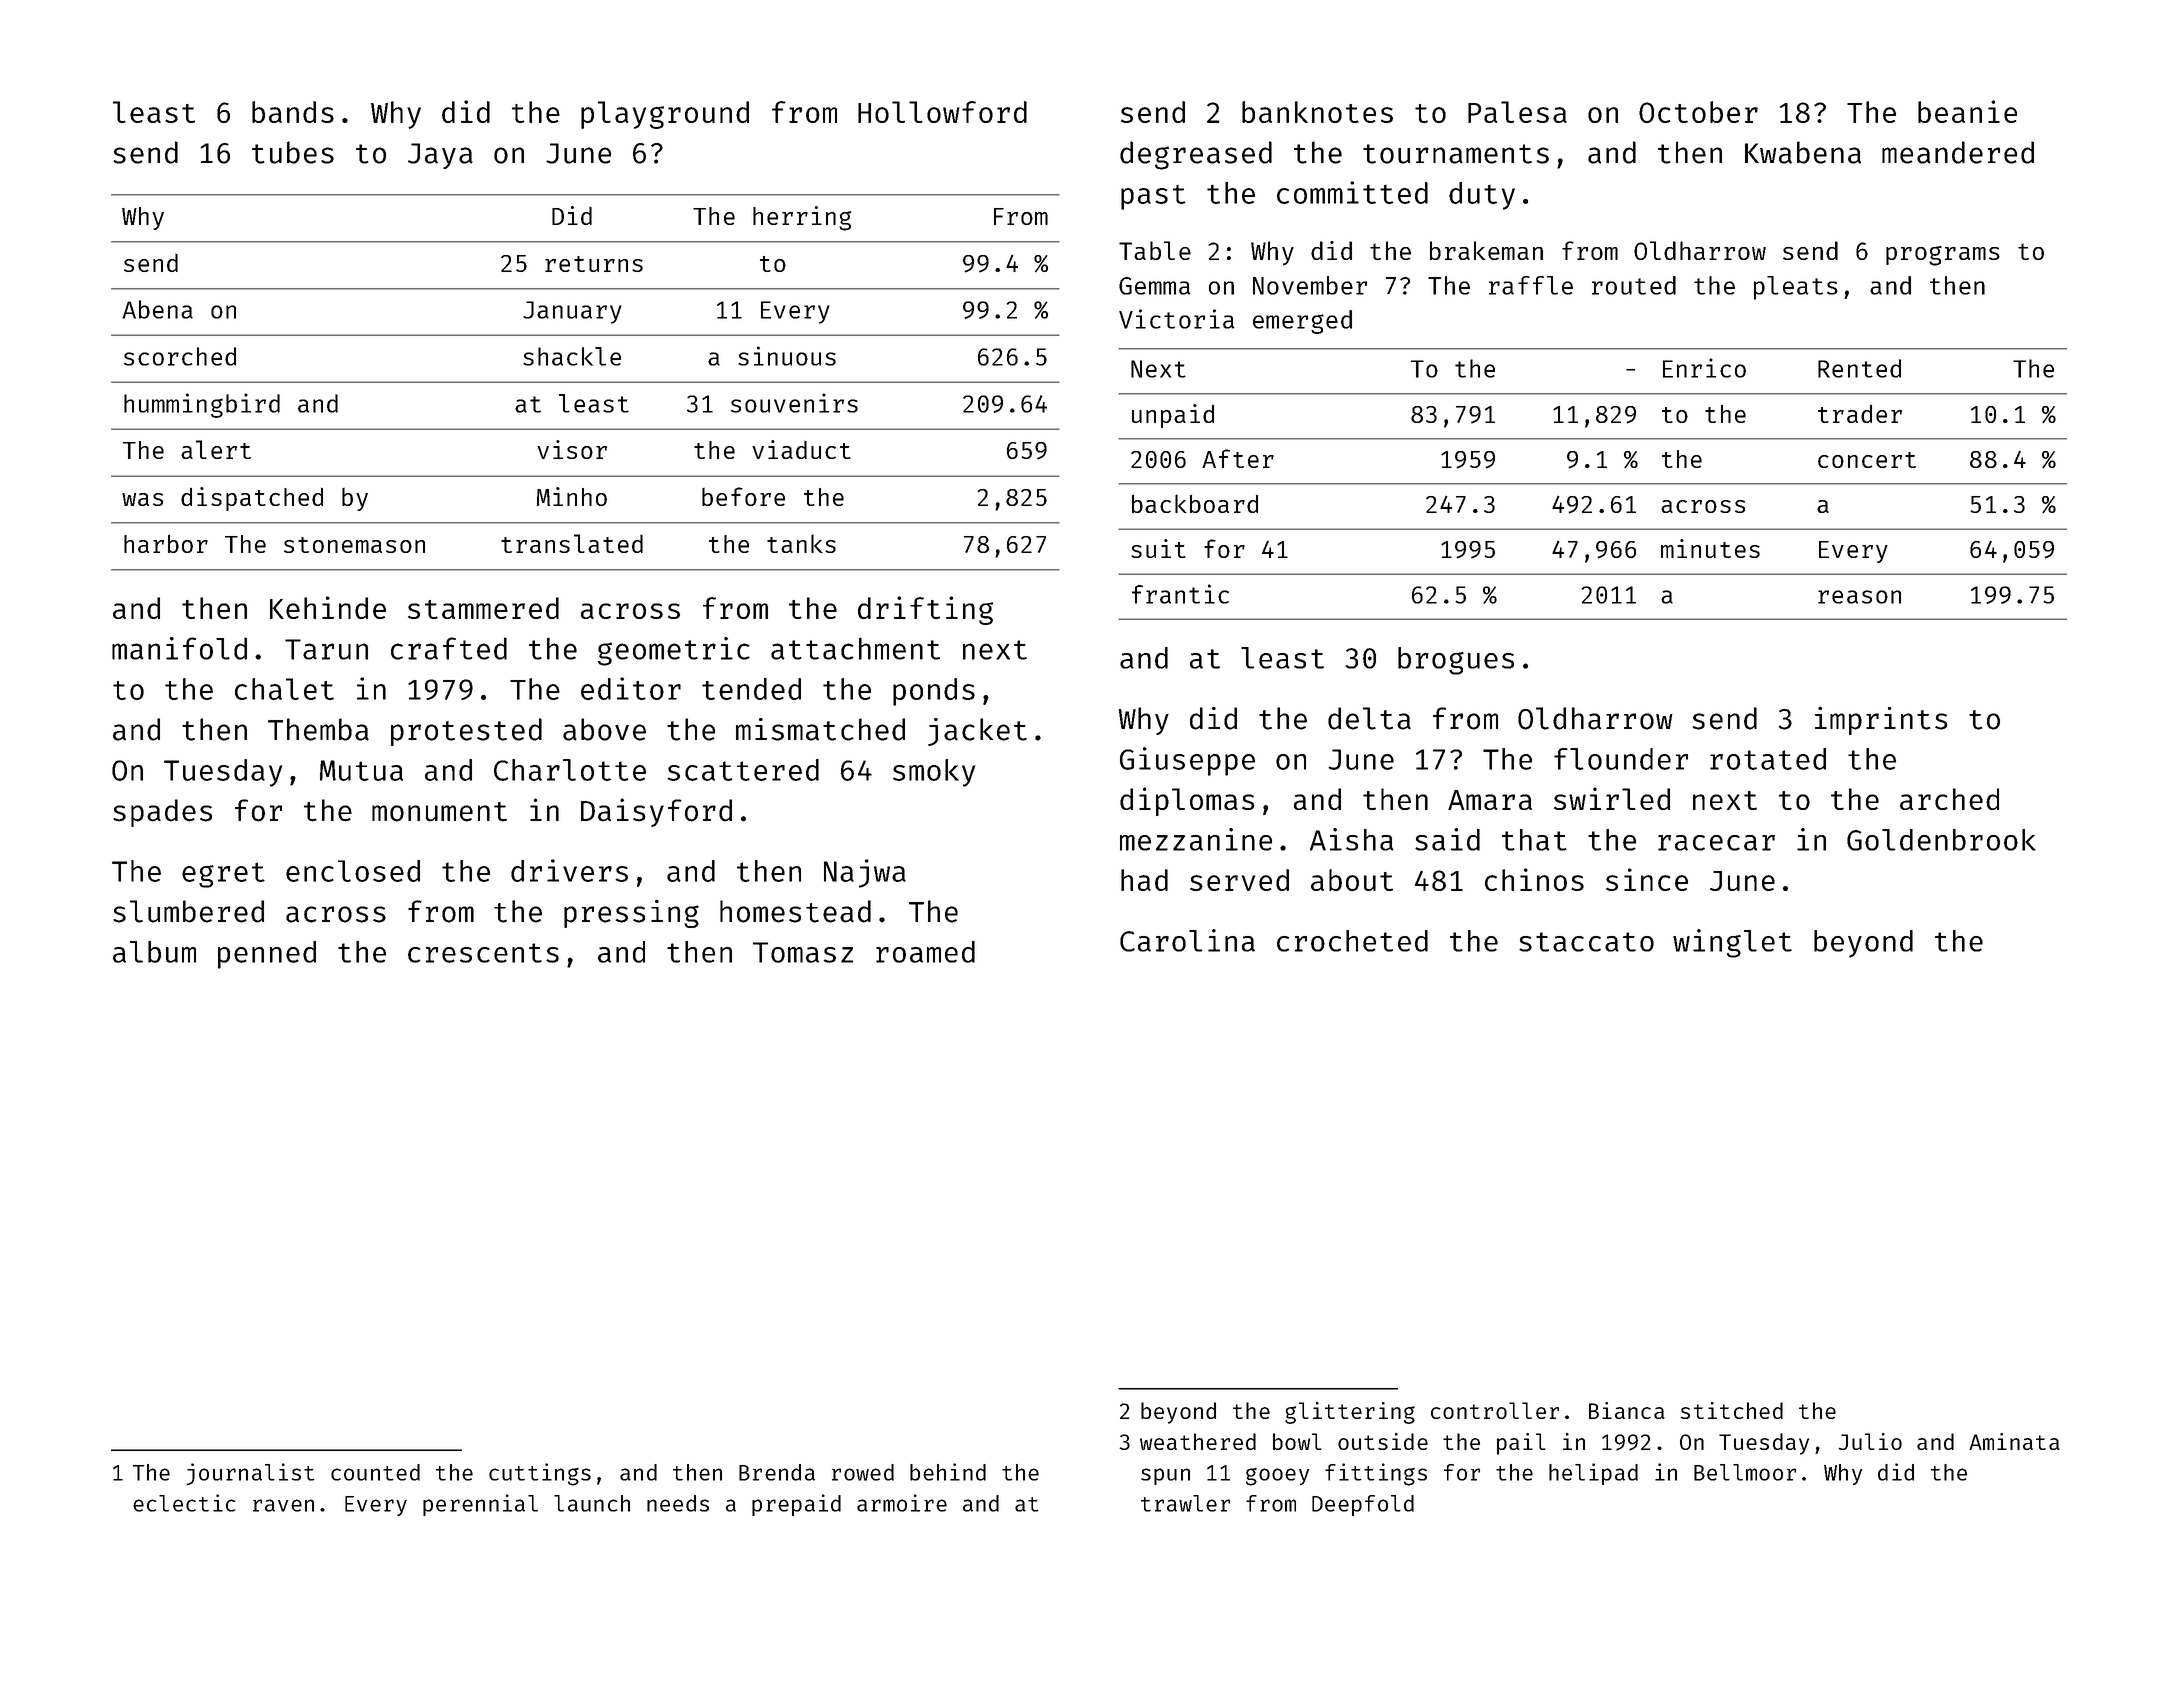  I want to click on diplomas, so click(1187, 801).
